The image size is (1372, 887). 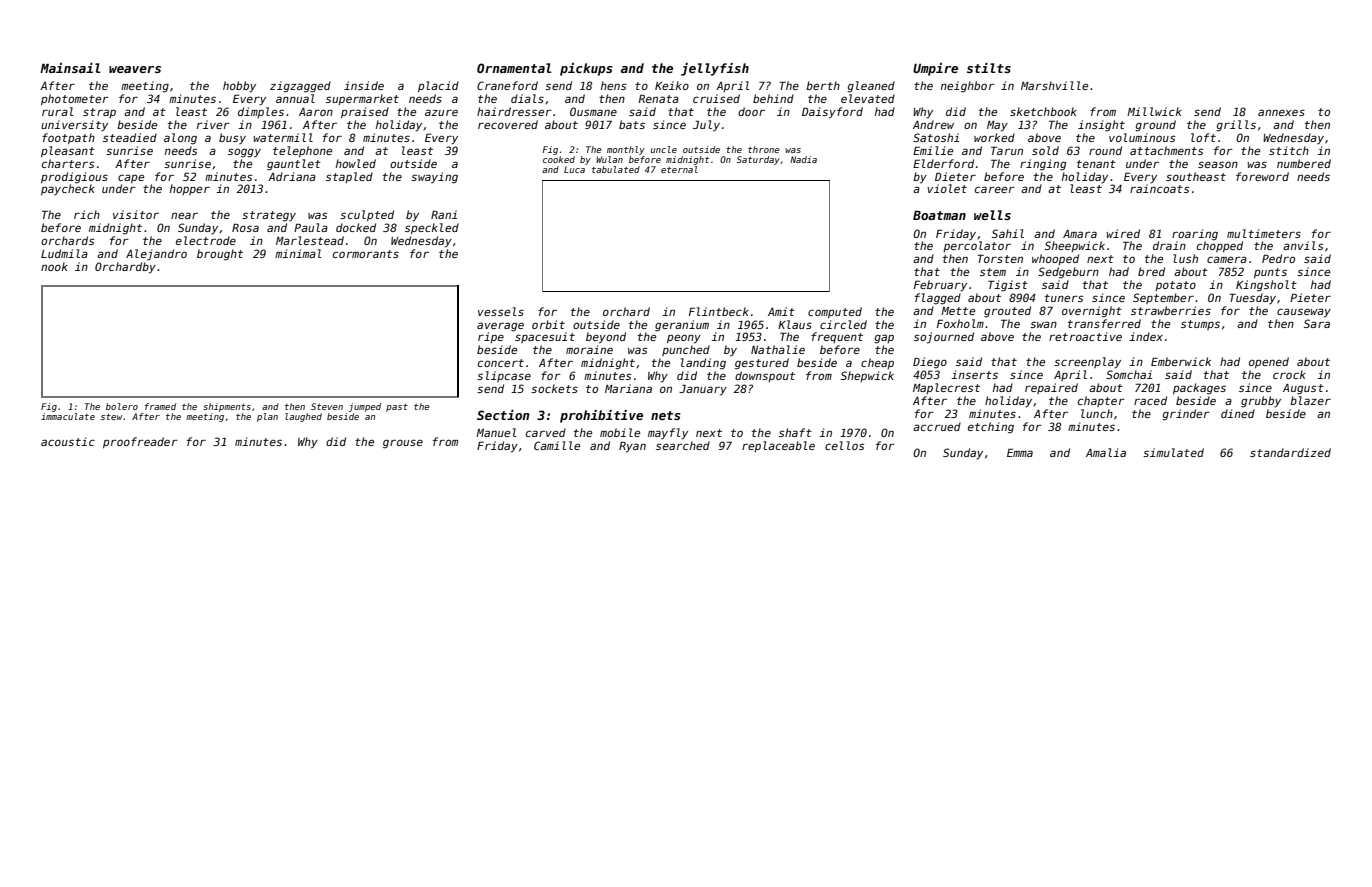 What do you see at coordinates (1203, 137) in the screenshot?
I see `loft` at bounding box center [1203, 137].
